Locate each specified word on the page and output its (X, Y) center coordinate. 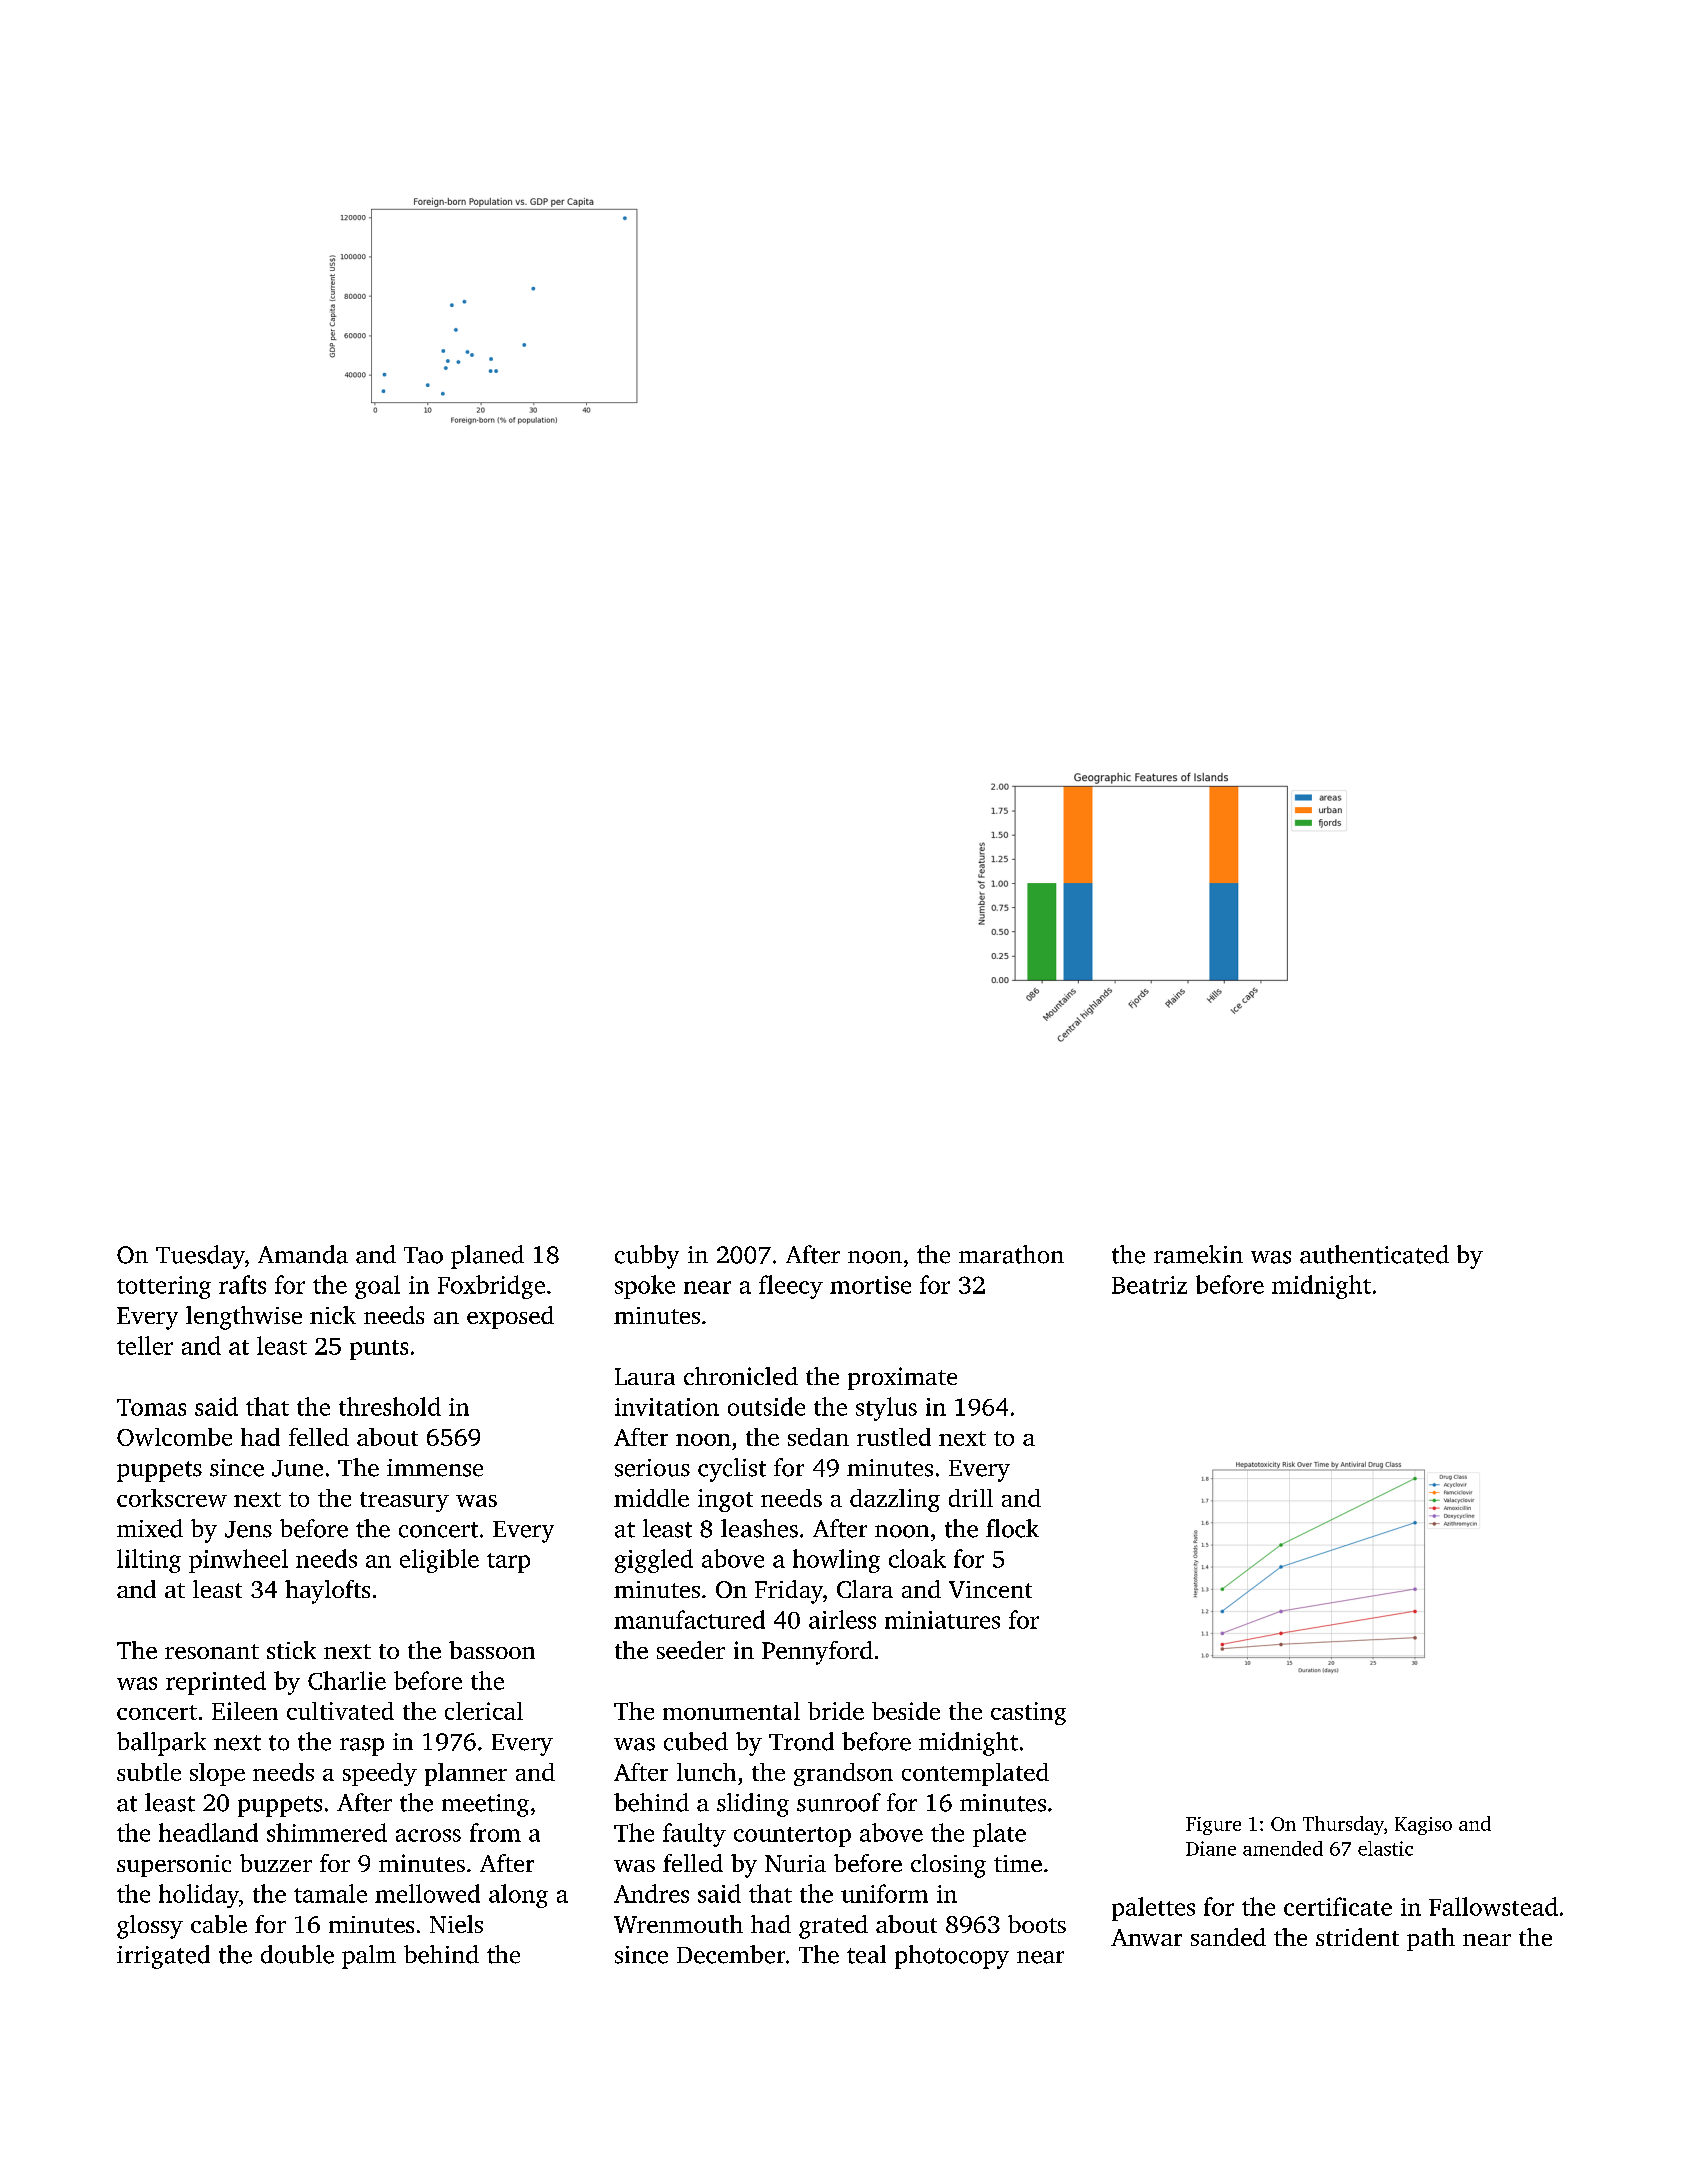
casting (1028, 1713)
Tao (423, 1255)
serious (652, 1468)
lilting (149, 1561)
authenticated (1374, 1254)
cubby (647, 1257)
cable (219, 1924)
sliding (753, 1805)
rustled (894, 1437)
